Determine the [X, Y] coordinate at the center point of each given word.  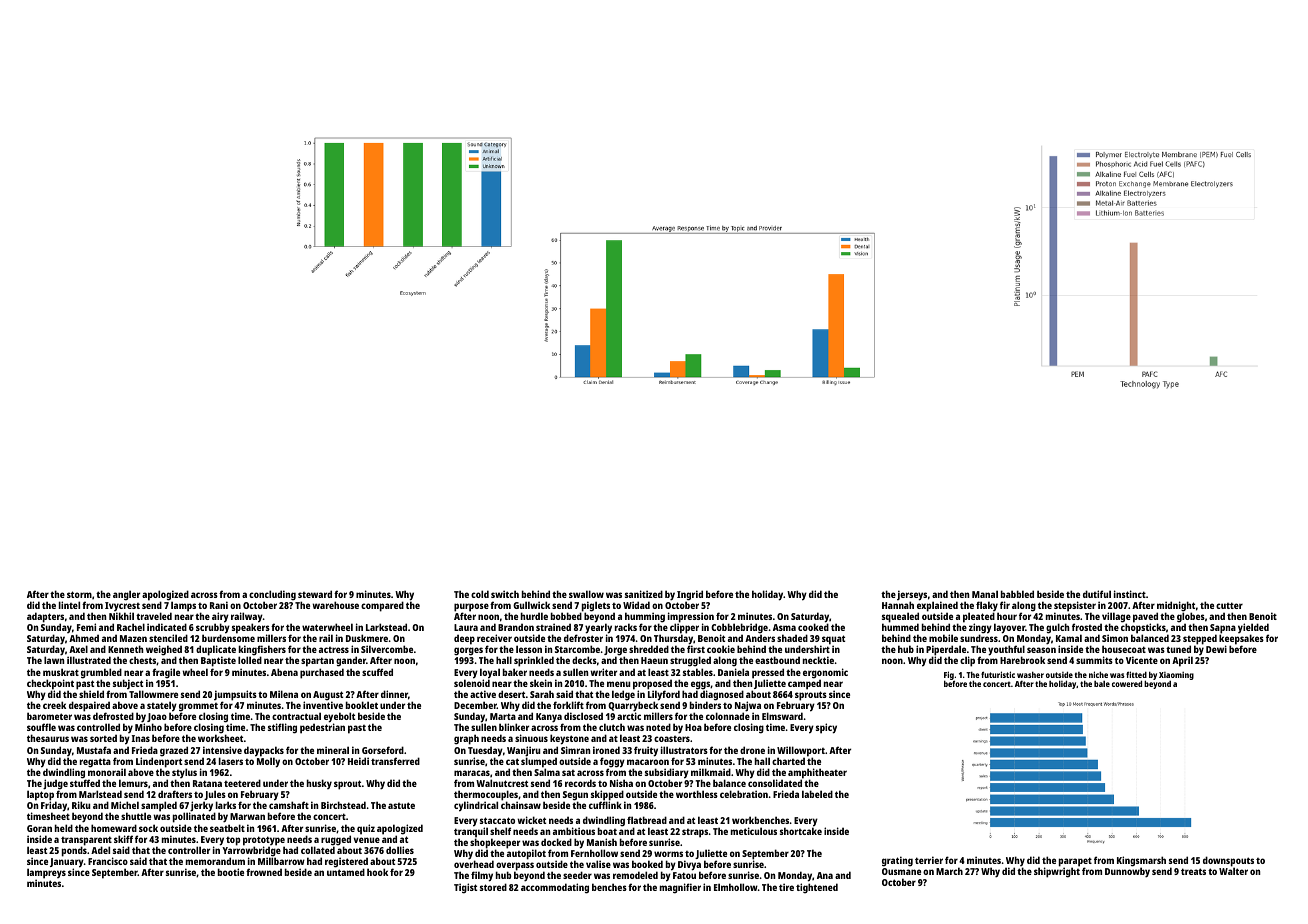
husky [319, 784]
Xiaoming [1176, 676]
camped [804, 684]
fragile [166, 673]
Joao [157, 718]
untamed [346, 872]
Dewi [1216, 649]
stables [698, 672]
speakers [251, 629]
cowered [1127, 683]
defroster [583, 638]
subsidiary [667, 773]
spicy [826, 728]
